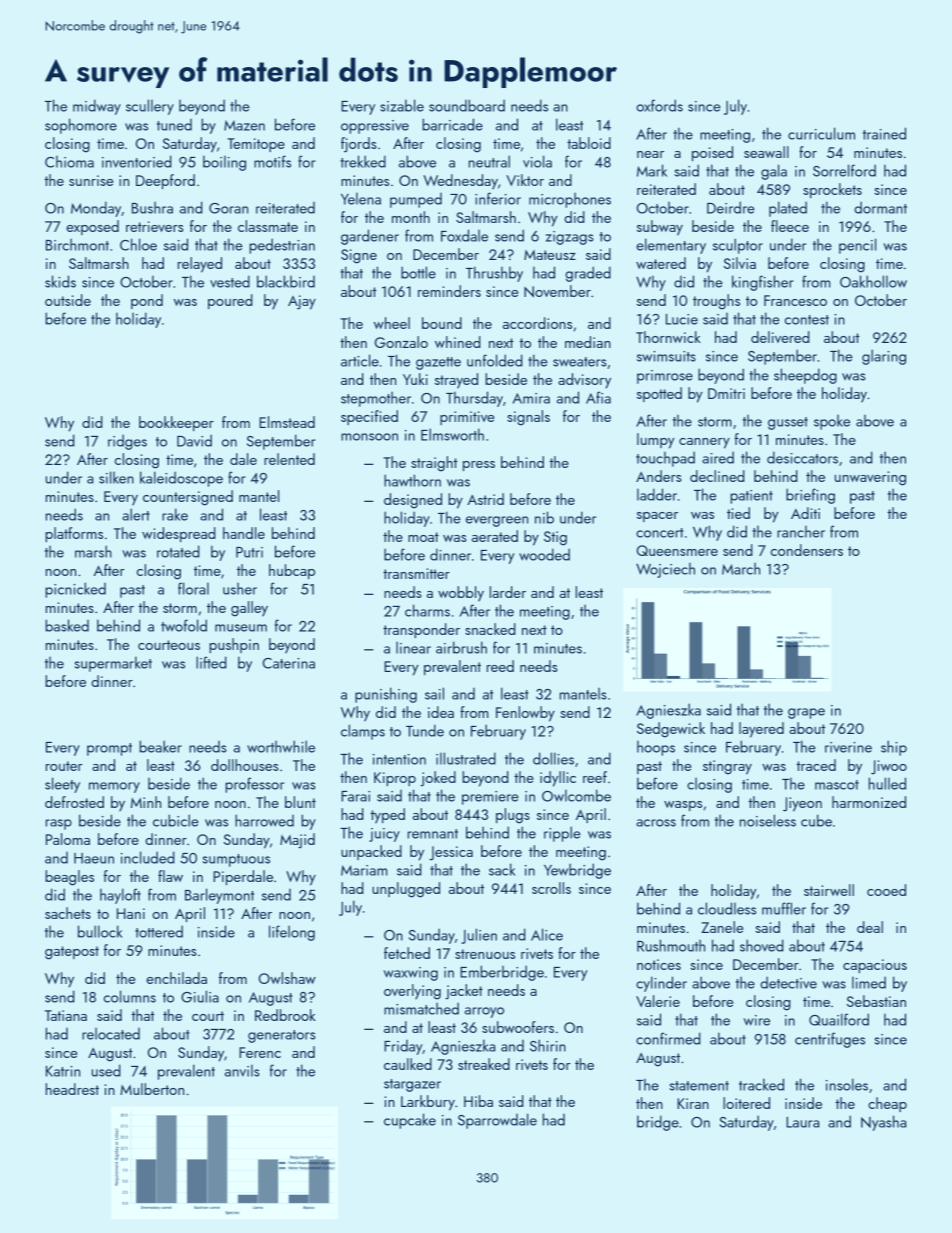  Describe the element at coordinates (69, 878) in the image. I see `beagles` at that location.
